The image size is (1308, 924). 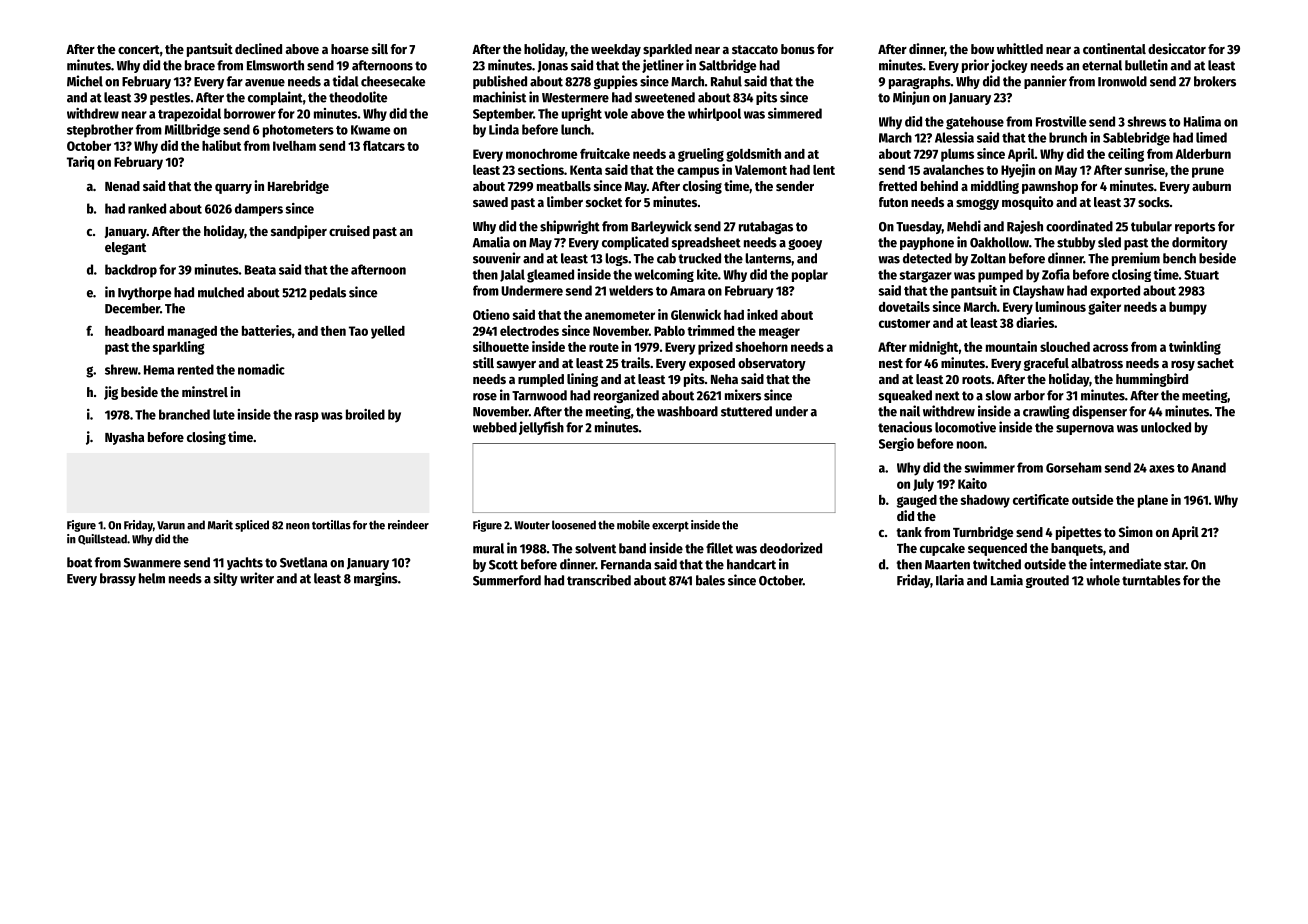 What do you see at coordinates (665, 97) in the screenshot?
I see `sweetened` at bounding box center [665, 97].
